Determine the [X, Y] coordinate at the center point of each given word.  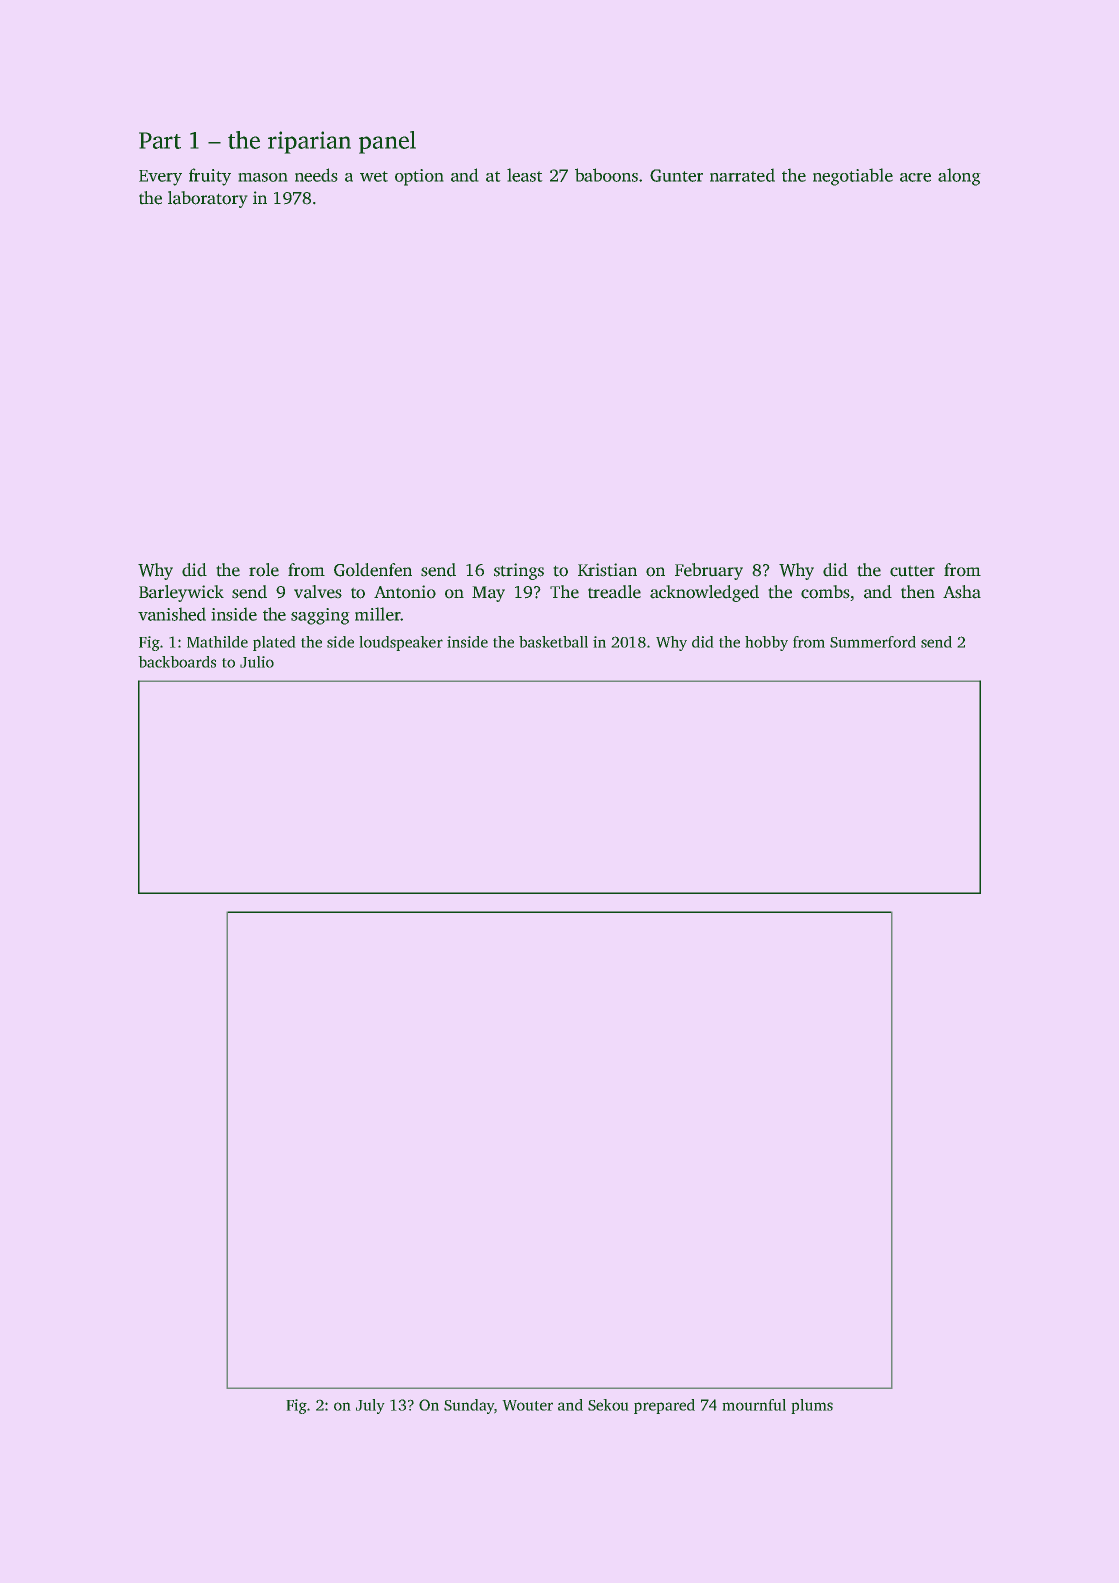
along [959, 177]
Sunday [469, 1406]
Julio [257, 662]
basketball [553, 642]
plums [812, 1406]
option [419, 177]
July [370, 1406]
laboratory [208, 199]
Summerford [873, 642]
